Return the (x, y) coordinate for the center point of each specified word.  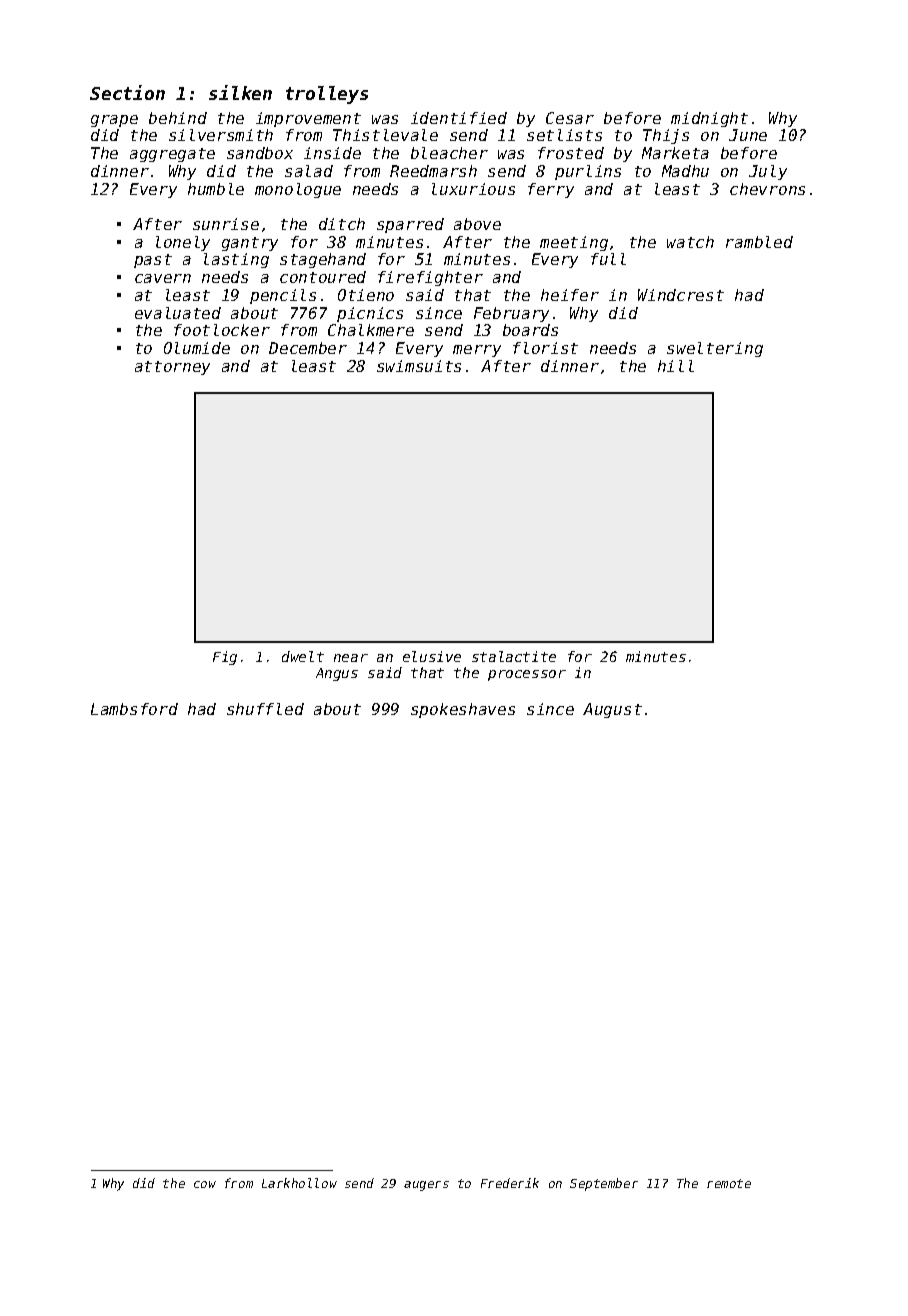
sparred (410, 225)
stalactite (514, 656)
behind (178, 118)
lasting (236, 260)
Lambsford (134, 709)
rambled (759, 242)
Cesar (570, 118)
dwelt (303, 656)
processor (527, 675)
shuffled (265, 709)
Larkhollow (299, 1183)
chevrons (767, 189)
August (612, 710)
